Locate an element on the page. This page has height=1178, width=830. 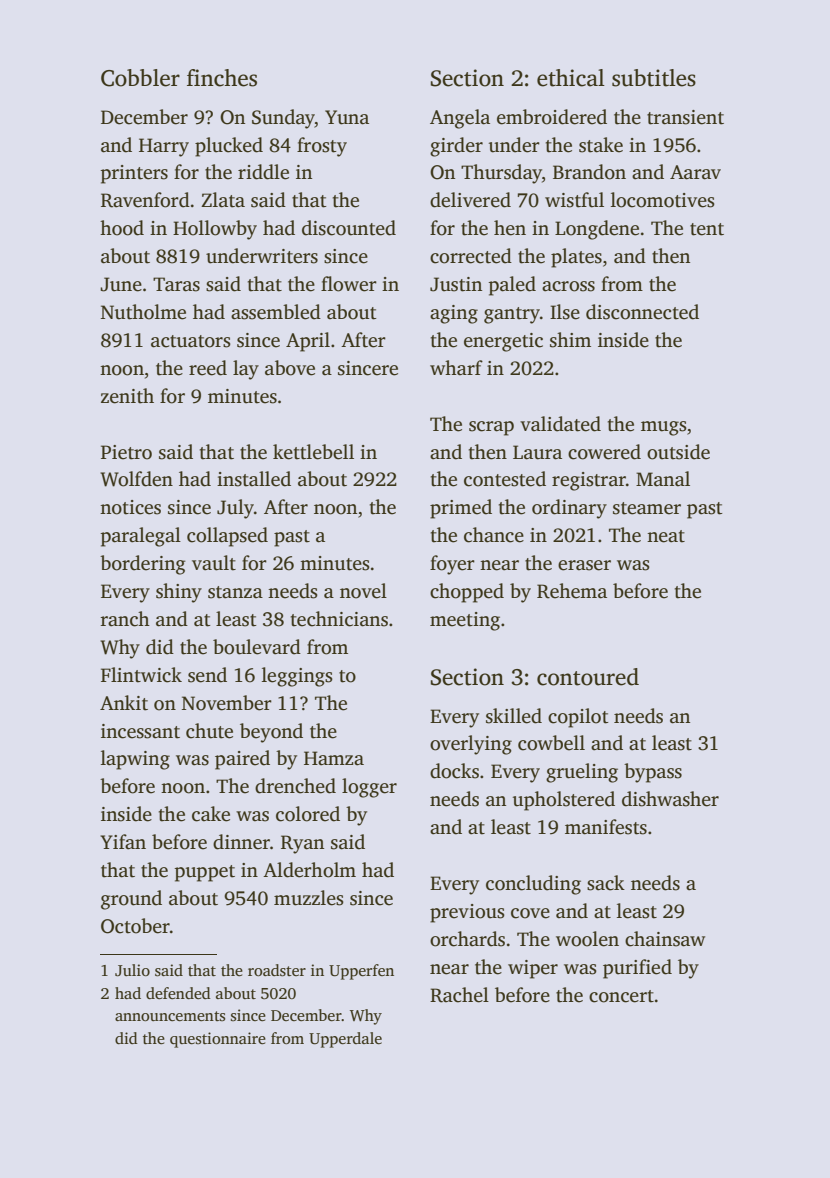
Julio is located at coordinates (132, 970).
